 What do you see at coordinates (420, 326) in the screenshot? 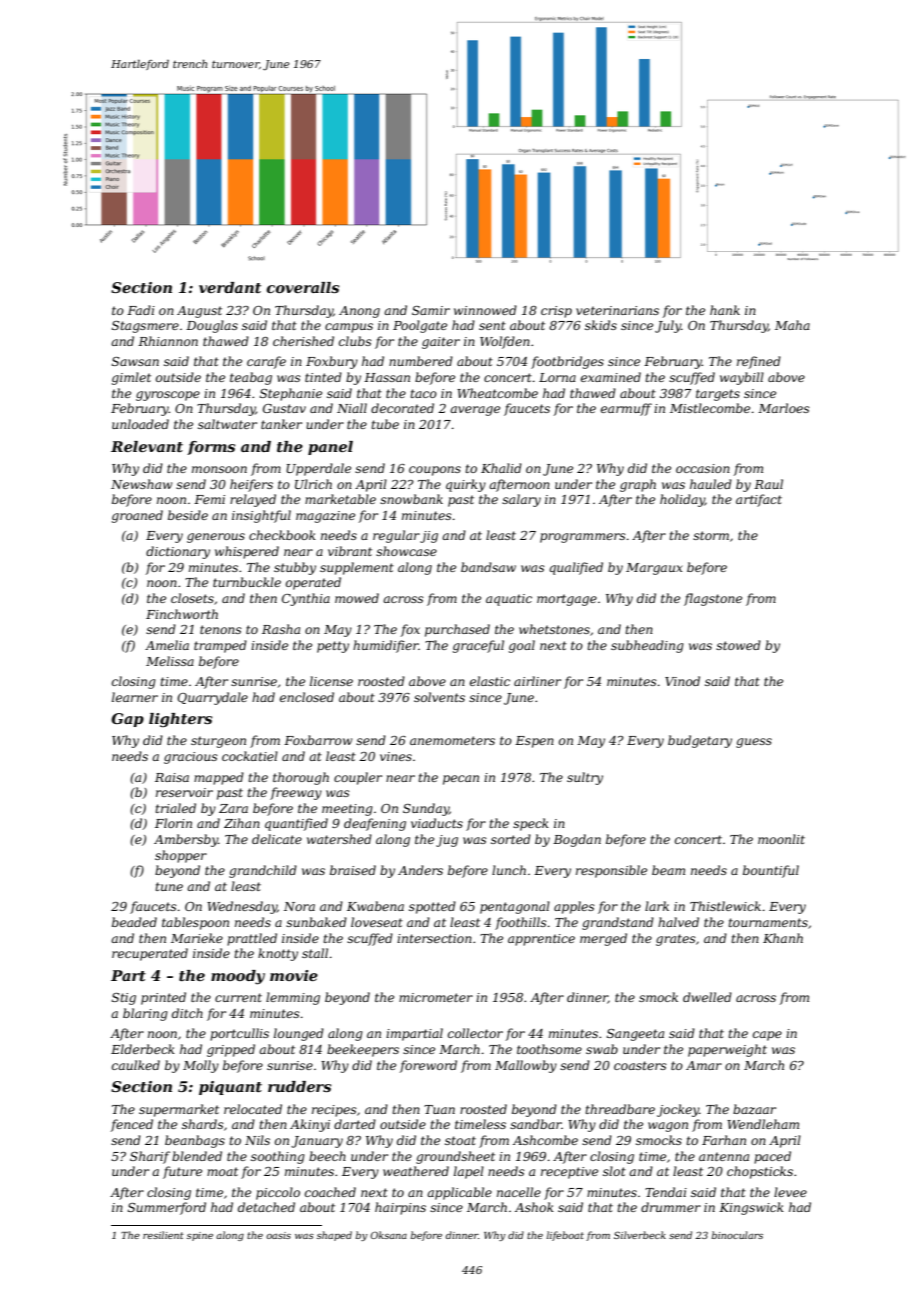
I see `Poolgate` at bounding box center [420, 326].
